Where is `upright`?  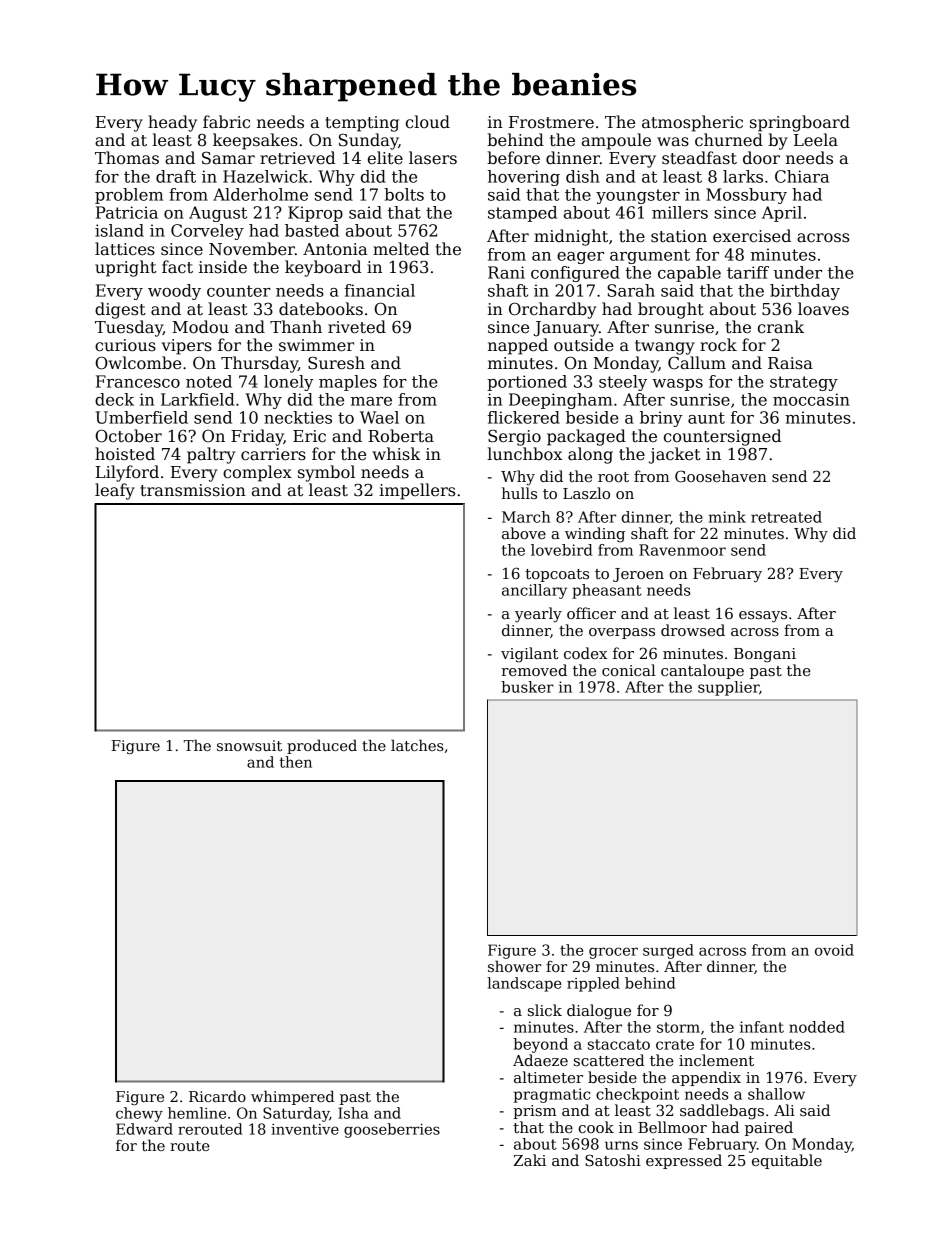
upright is located at coordinates (125, 268).
